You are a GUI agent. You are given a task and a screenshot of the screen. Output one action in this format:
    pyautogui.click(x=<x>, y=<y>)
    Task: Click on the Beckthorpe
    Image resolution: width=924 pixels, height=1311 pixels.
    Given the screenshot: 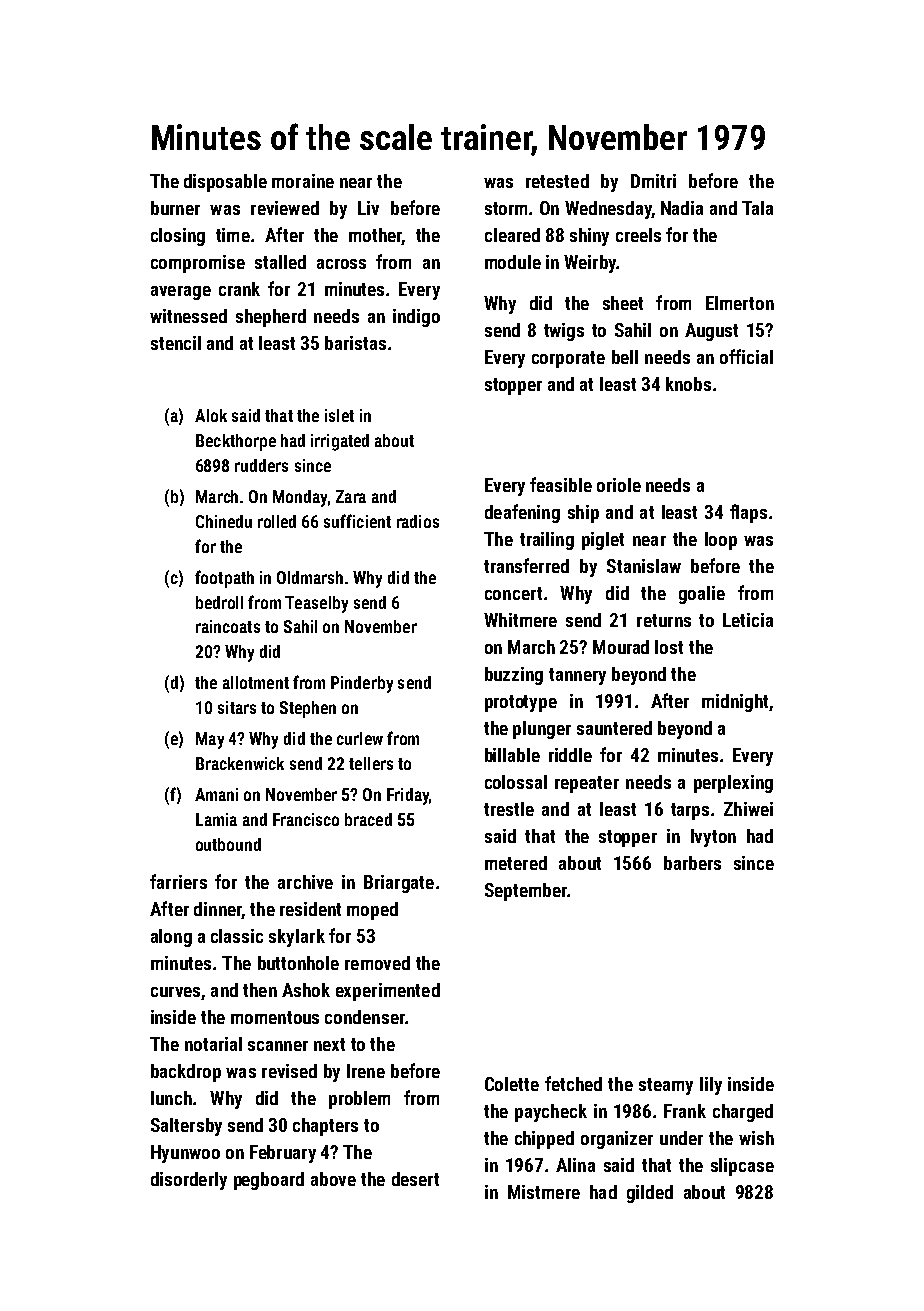 What is the action you would take?
    pyautogui.click(x=236, y=442)
